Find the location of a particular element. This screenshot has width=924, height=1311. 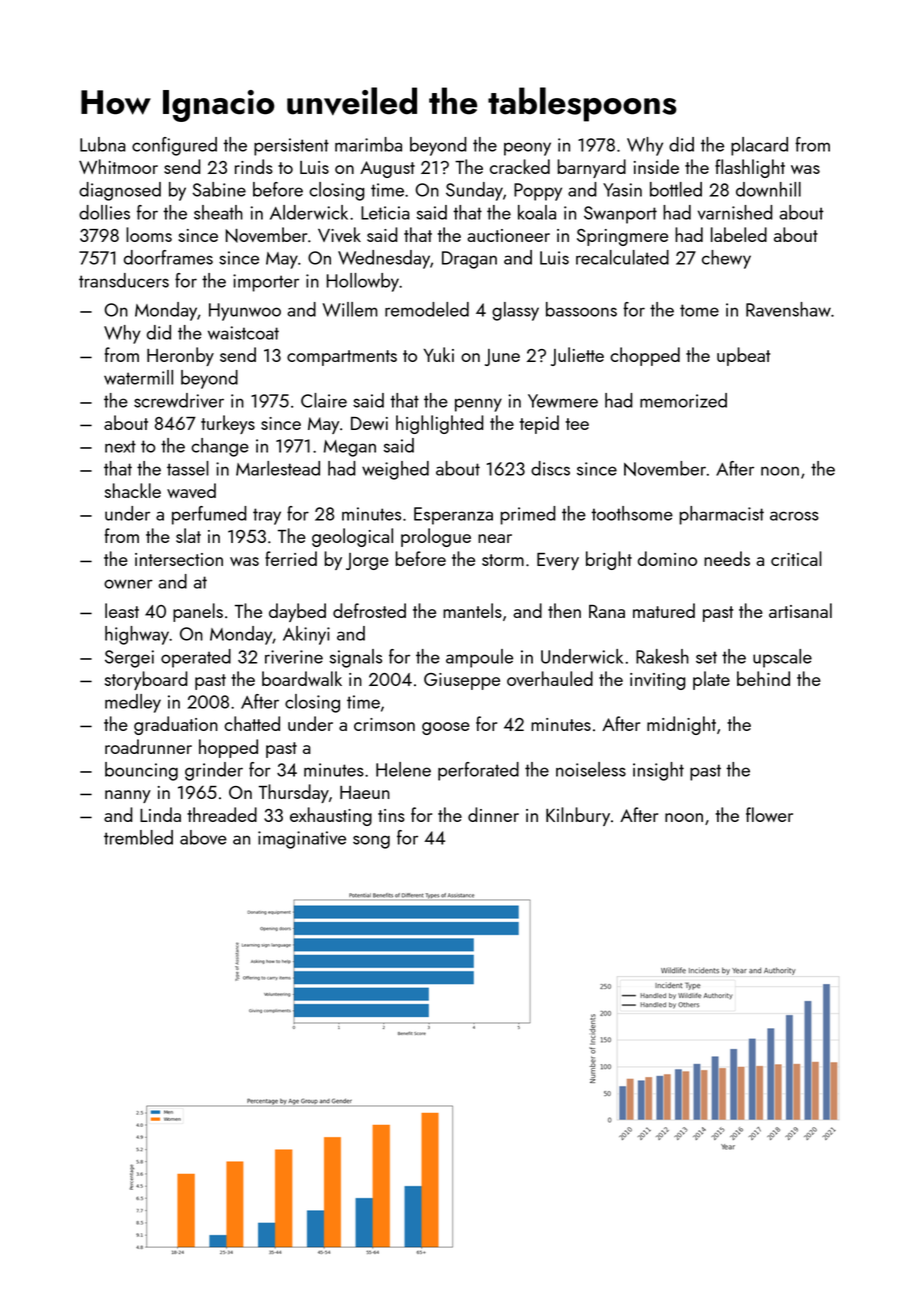

Yewmere is located at coordinates (563, 401).
